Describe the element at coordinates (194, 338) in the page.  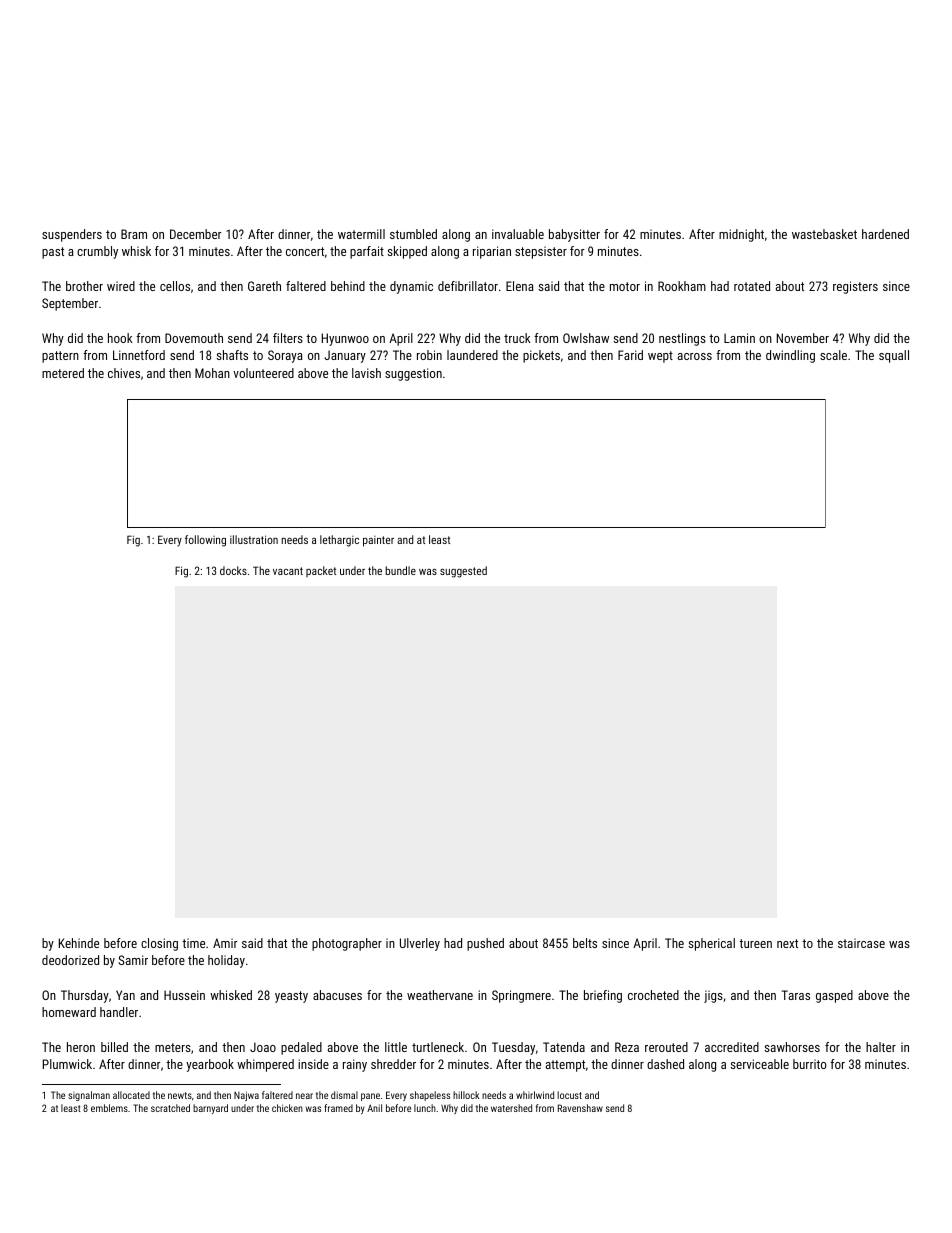
I see `Dovemouth` at that location.
